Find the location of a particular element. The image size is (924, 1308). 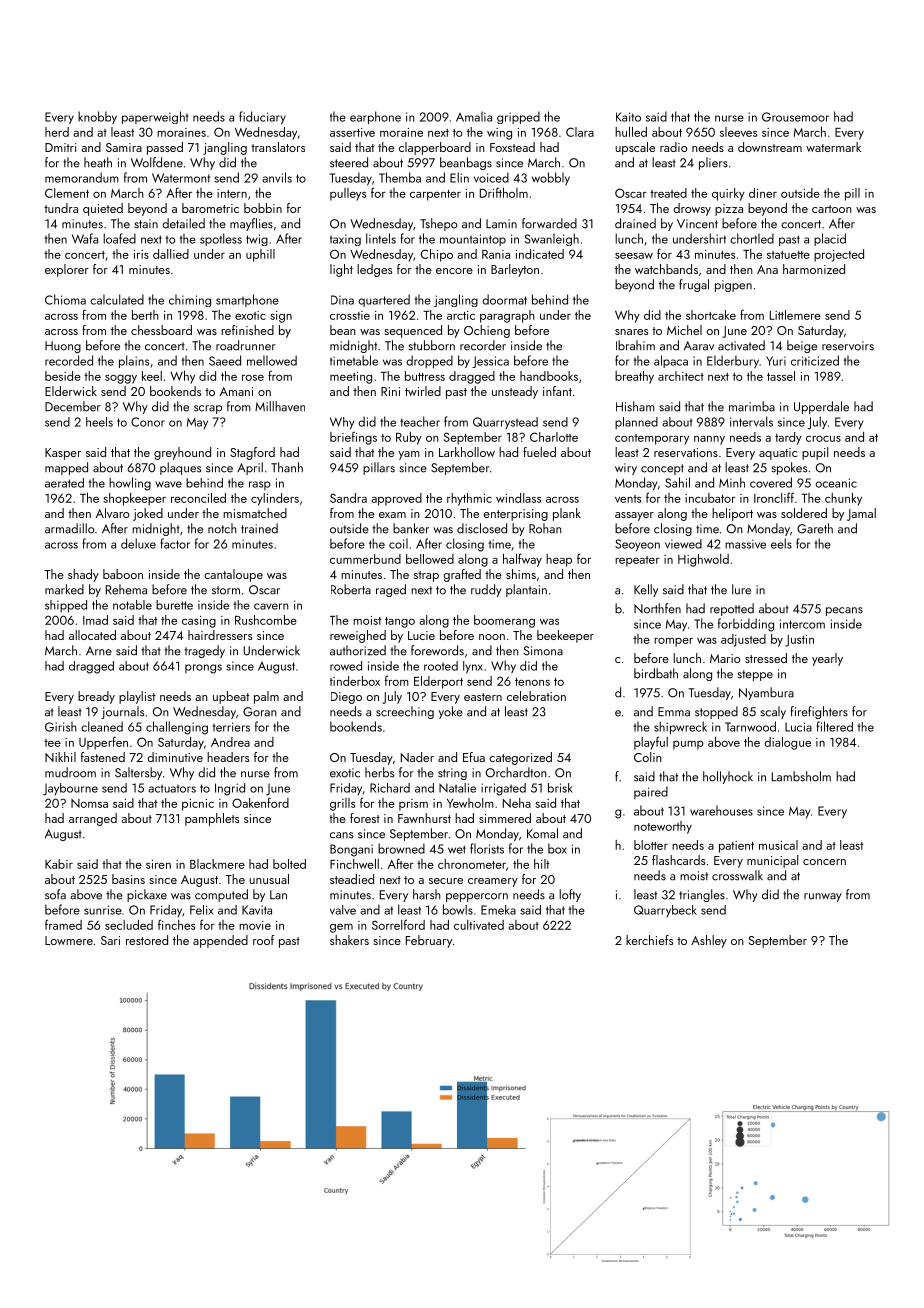

doormat is located at coordinates (504, 299).
